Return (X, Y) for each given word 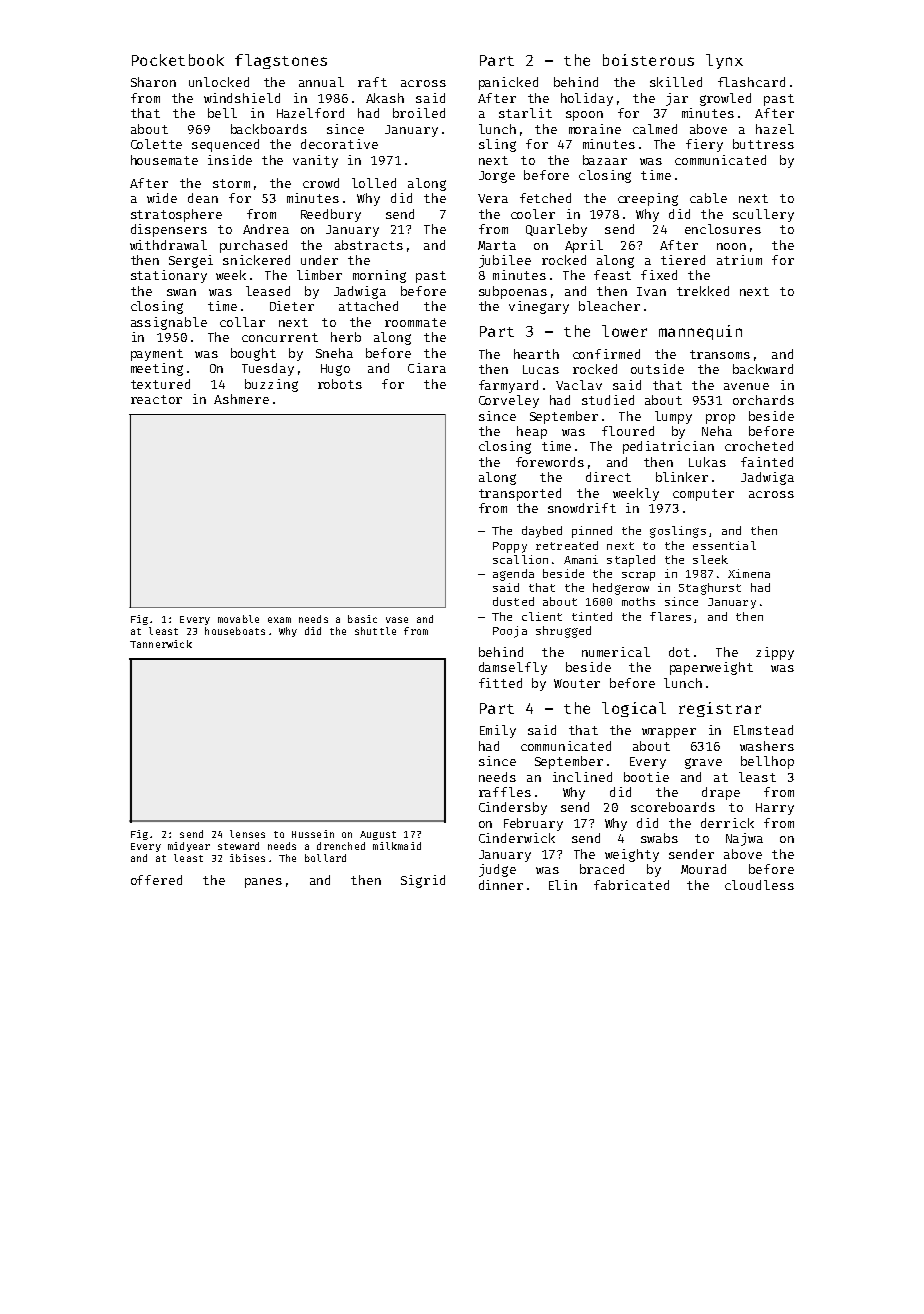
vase (397, 620)
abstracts (369, 245)
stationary (169, 276)
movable (238, 619)
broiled (419, 113)
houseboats (235, 631)
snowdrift (582, 508)
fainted (767, 462)
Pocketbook (178, 60)
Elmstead (763, 730)
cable (708, 198)
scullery (763, 215)
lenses (247, 834)
